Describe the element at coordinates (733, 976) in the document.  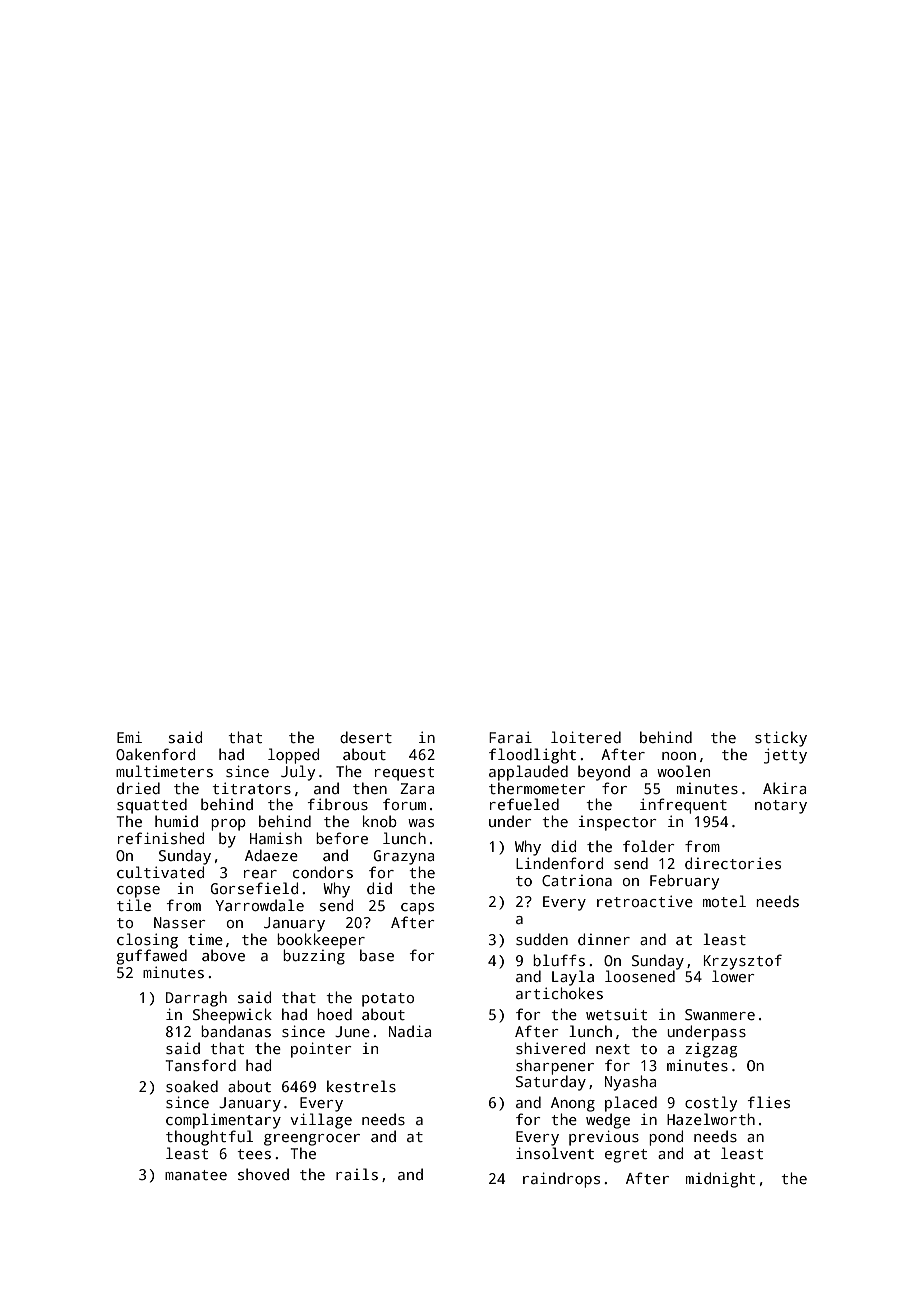
I see `lower` at that location.
